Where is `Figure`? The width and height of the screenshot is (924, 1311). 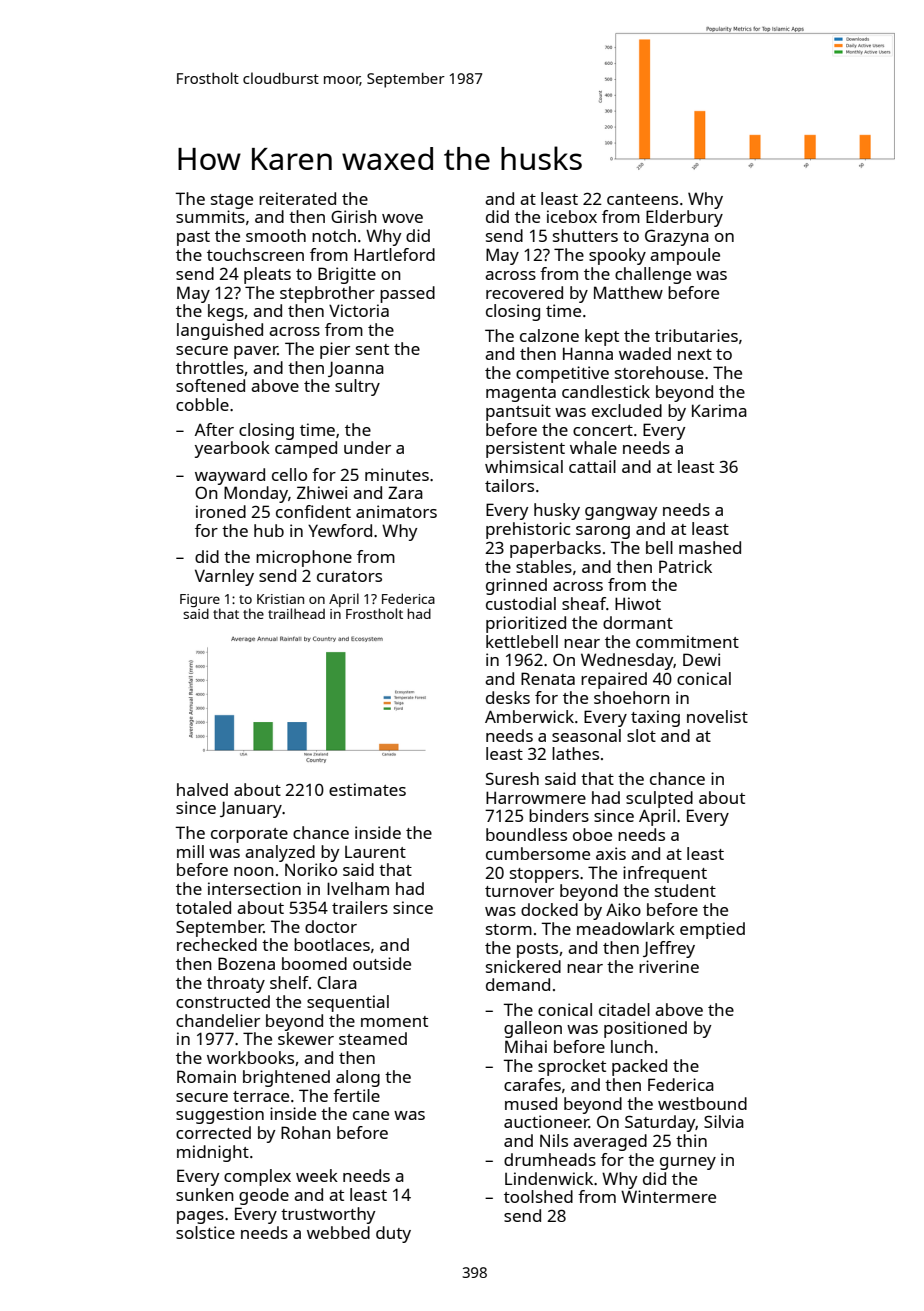
Figure is located at coordinates (200, 600).
